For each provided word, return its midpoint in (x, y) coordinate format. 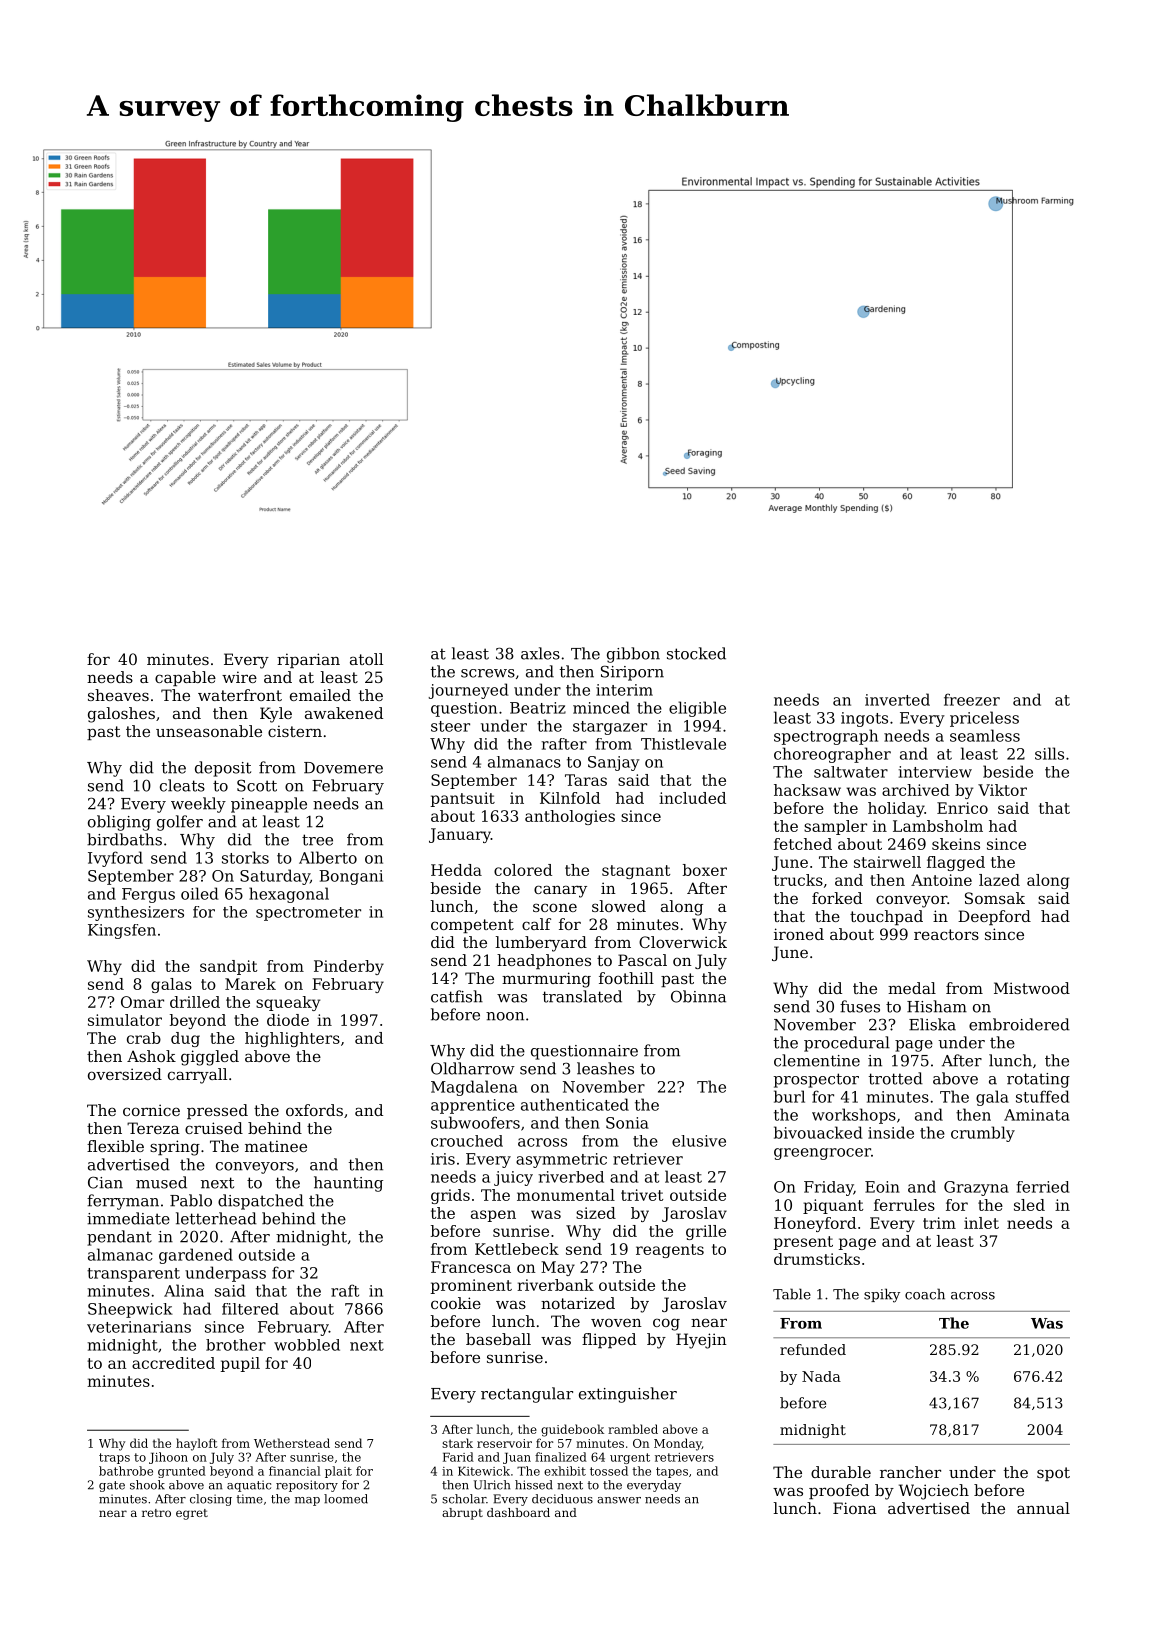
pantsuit (463, 799)
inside (891, 1132)
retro (156, 1513)
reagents (670, 1251)
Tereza (153, 1128)
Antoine (941, 880)
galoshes (121, 715)
